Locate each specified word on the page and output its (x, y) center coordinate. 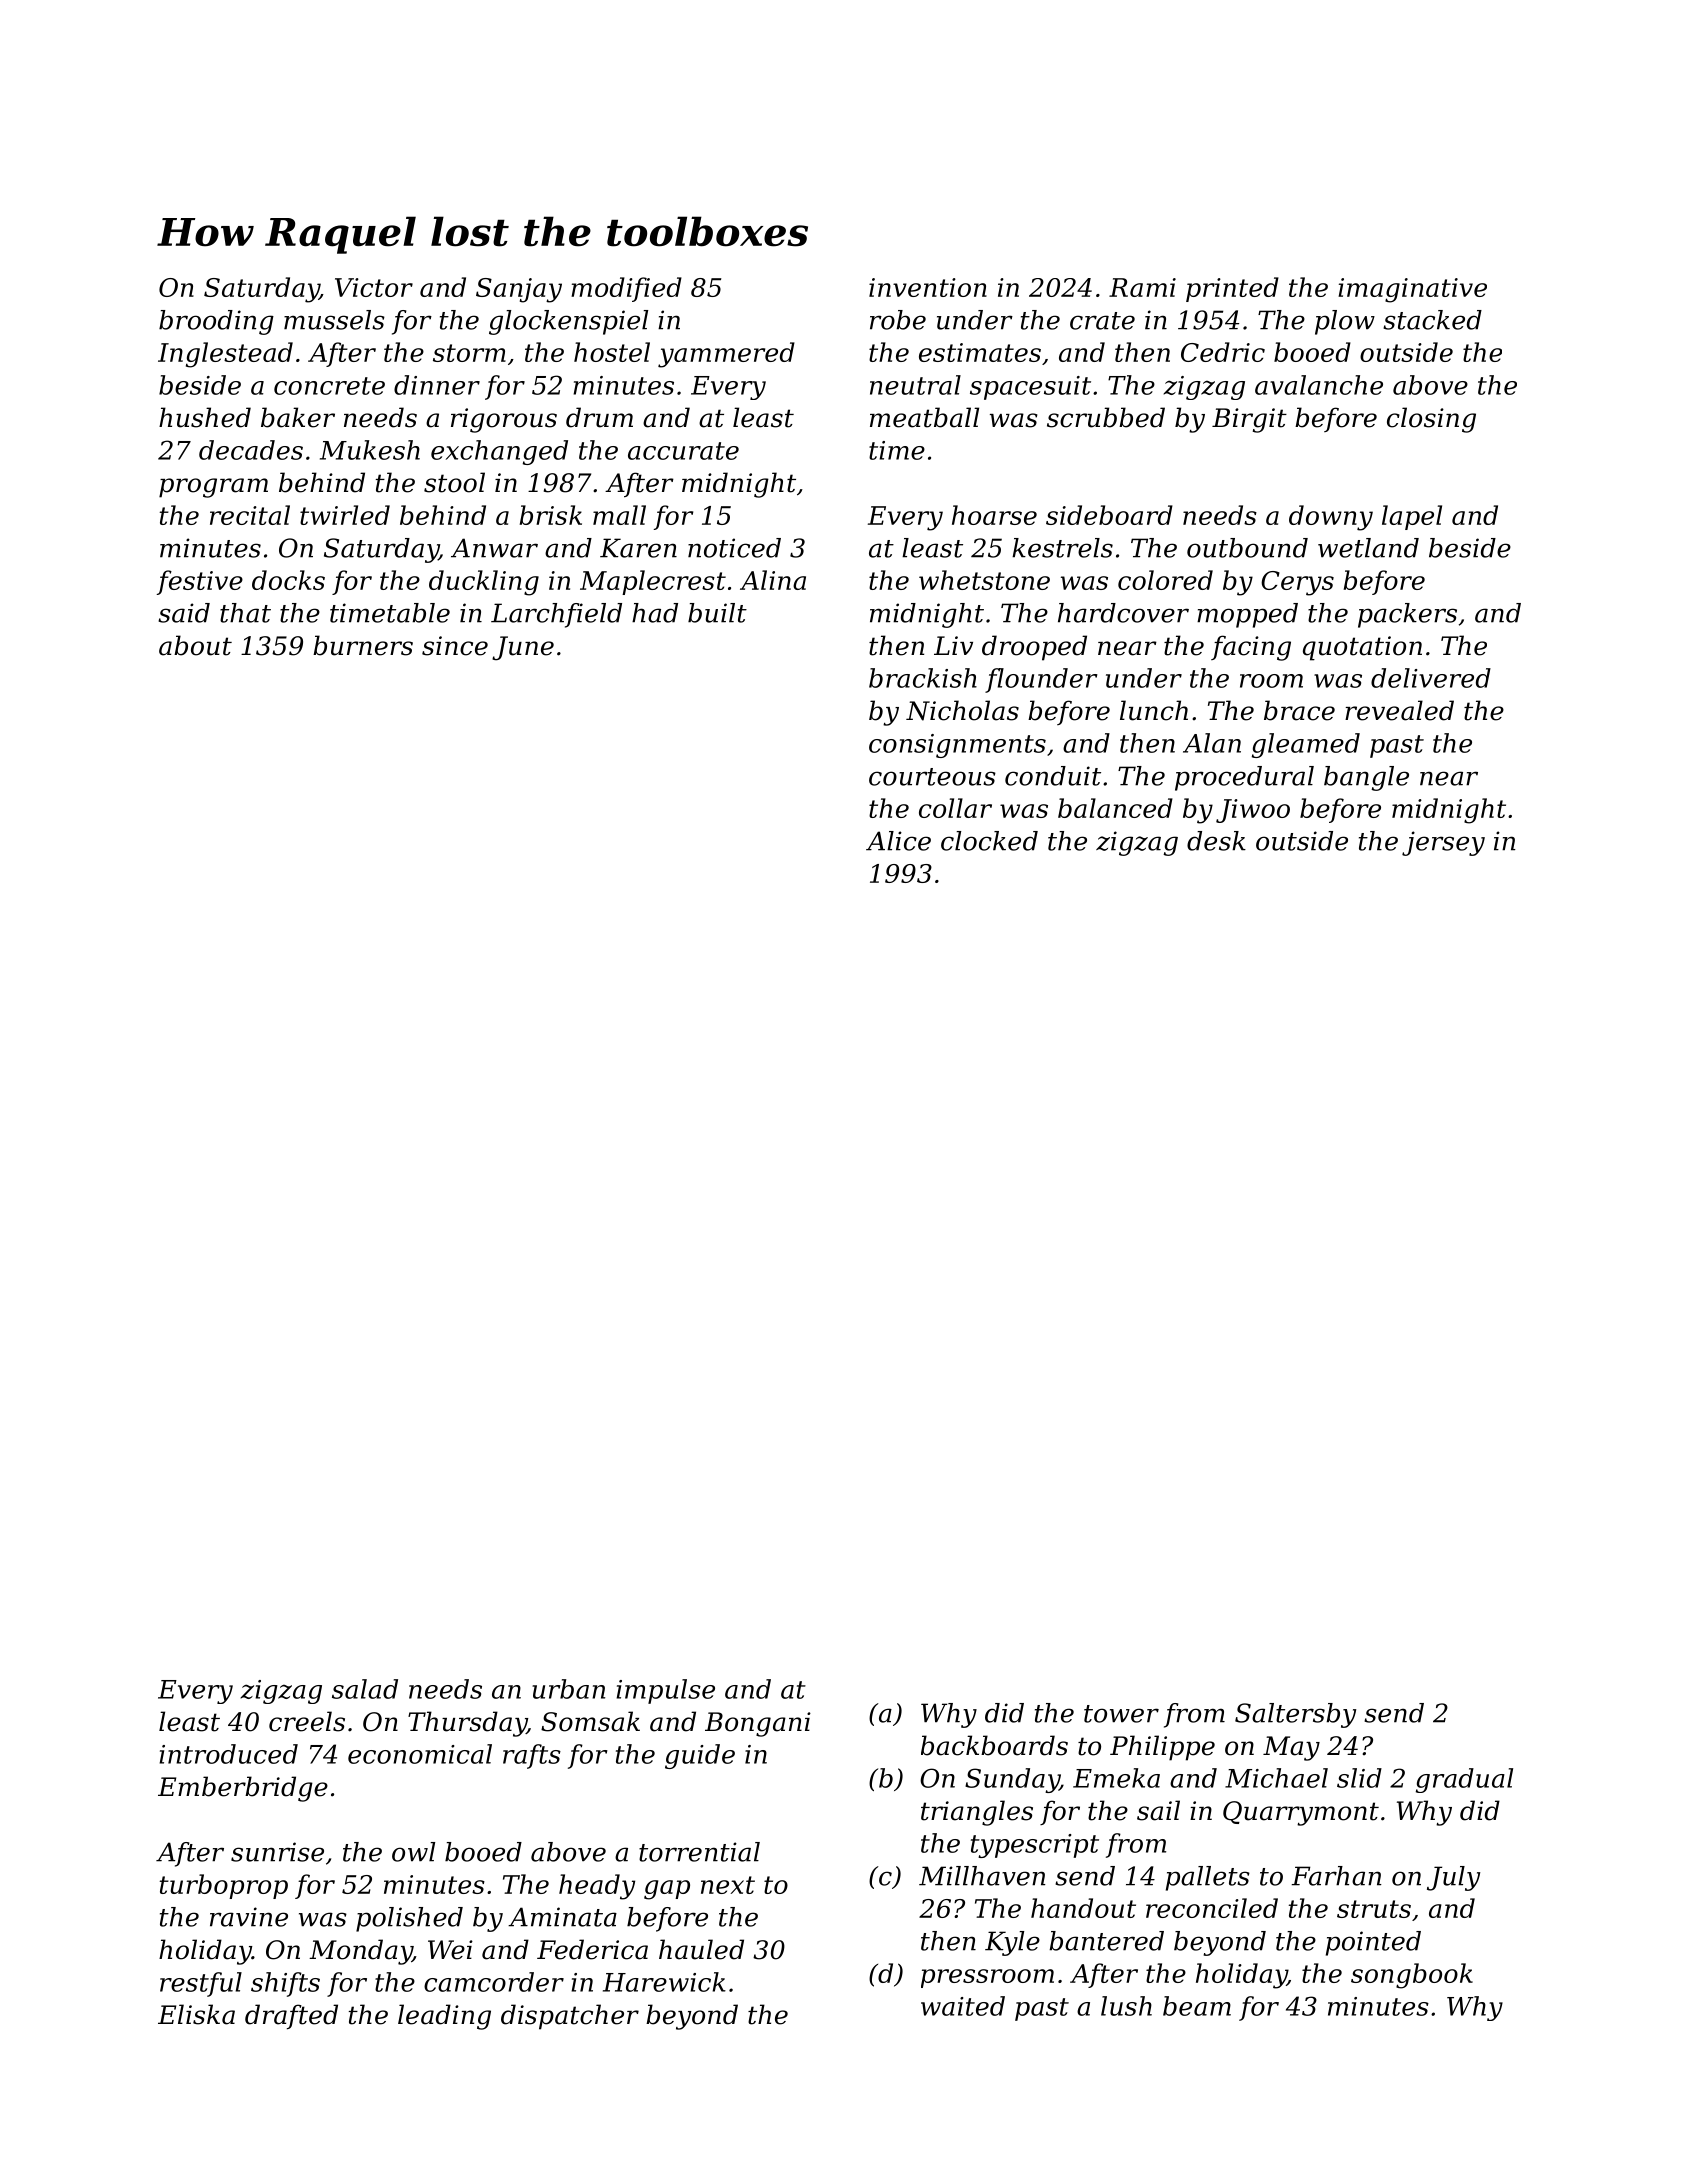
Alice (898, 841)
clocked (989, 841)
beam (1197, 2006)
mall (619, 515)
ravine (249, 1917)
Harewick (664, 1982)
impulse (665, 1691)
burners (363, 645)
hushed (205, 417)
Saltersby (1295, 1715)
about (195, 645)
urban (568, 1689)
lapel (1412, 517)
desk (1216, 841)
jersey (1443, 843)
